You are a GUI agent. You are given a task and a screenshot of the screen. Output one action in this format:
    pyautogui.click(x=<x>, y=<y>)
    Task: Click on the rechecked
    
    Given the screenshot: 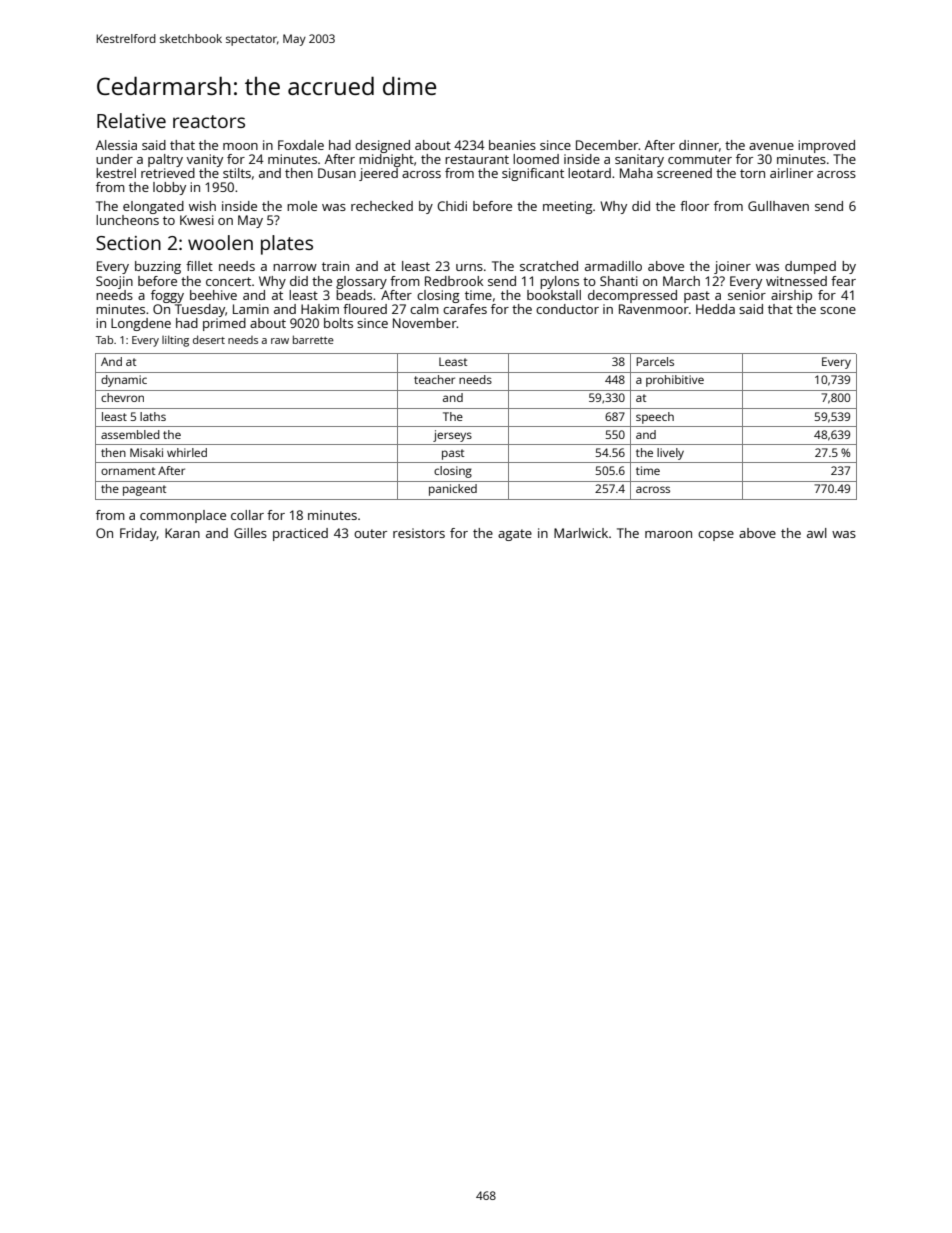 What is the action you would take?
    pyautogui.click(x=382, y=206)
